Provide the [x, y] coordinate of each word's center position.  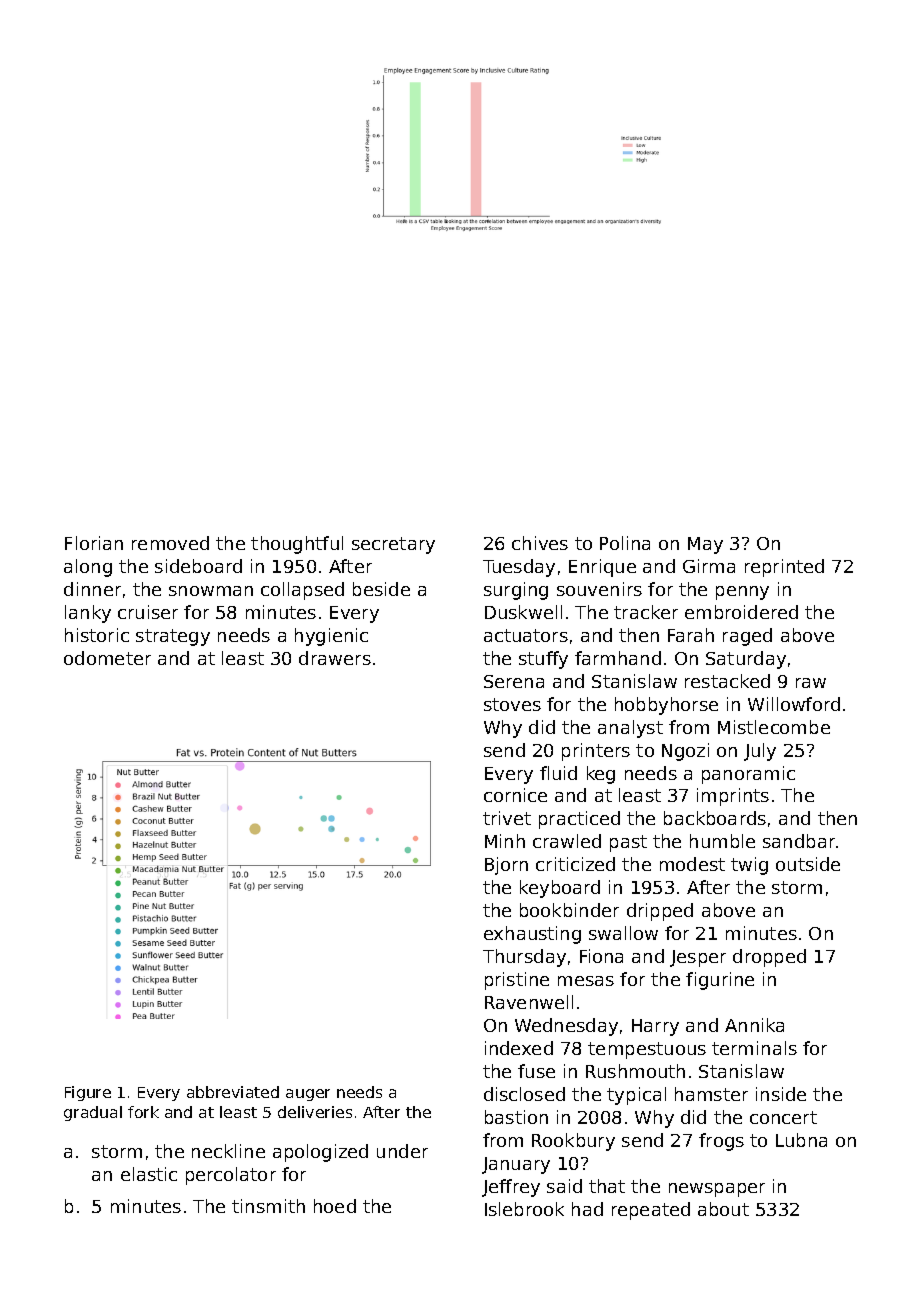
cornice [515, 795]
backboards [715, 818]
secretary [393, 545]
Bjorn [506, 866]
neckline [228, 1151]
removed [170, 543]
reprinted [784, 568]
